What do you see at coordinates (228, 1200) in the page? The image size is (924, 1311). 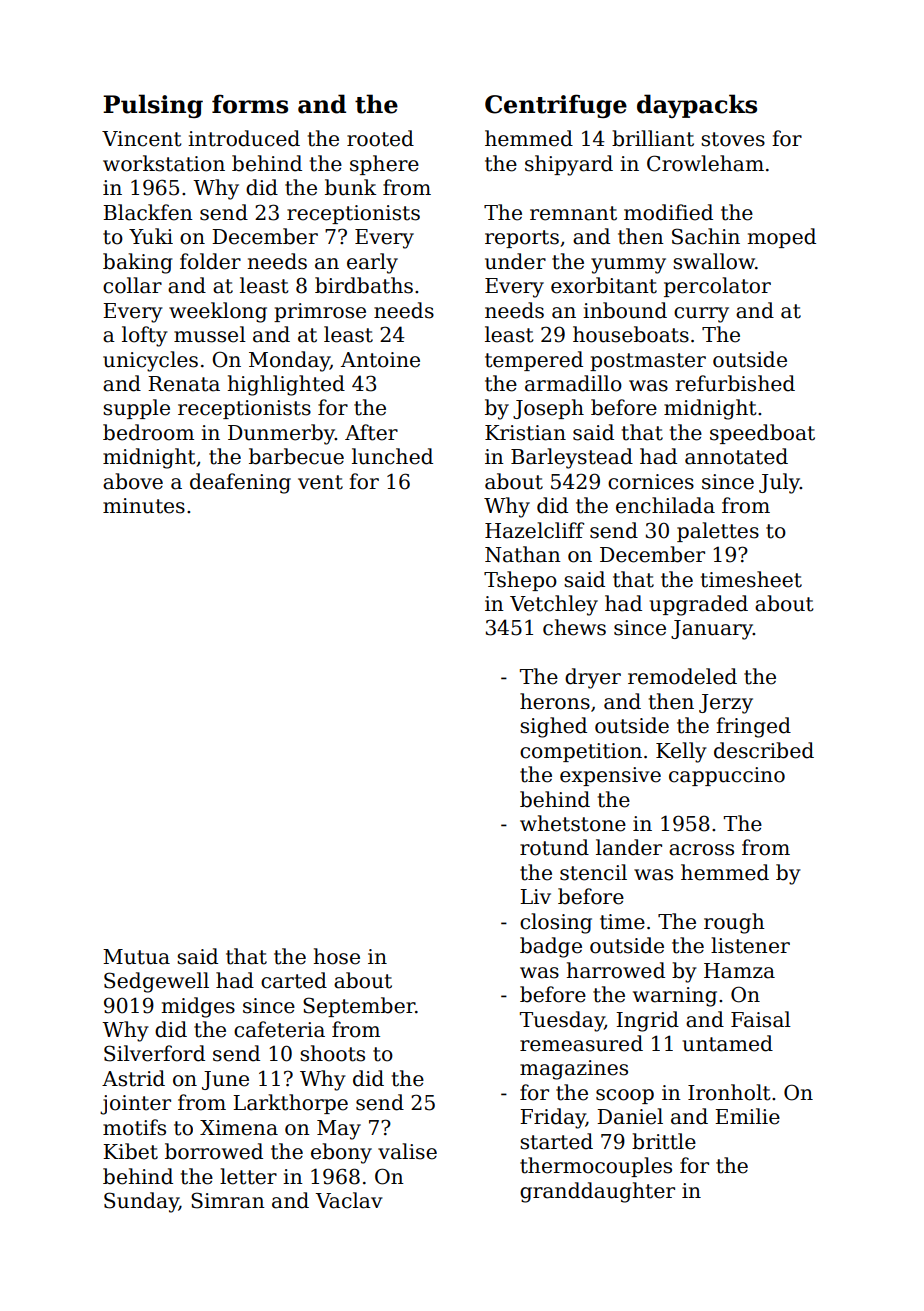 I see `Simran` at bounding box center [228, 1200].
